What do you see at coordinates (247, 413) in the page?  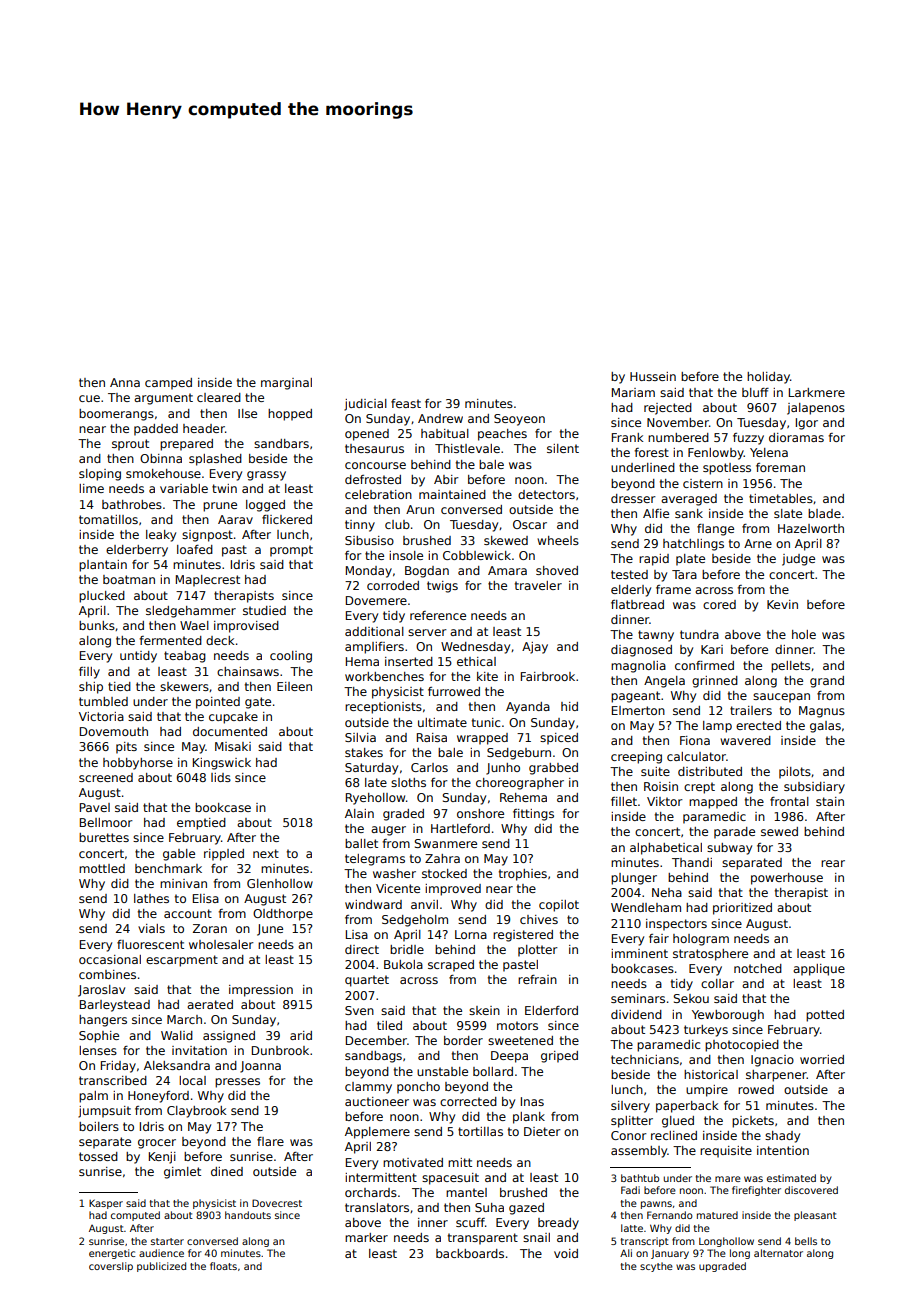 I see `Ilse` at bounding box center [247, 413].
